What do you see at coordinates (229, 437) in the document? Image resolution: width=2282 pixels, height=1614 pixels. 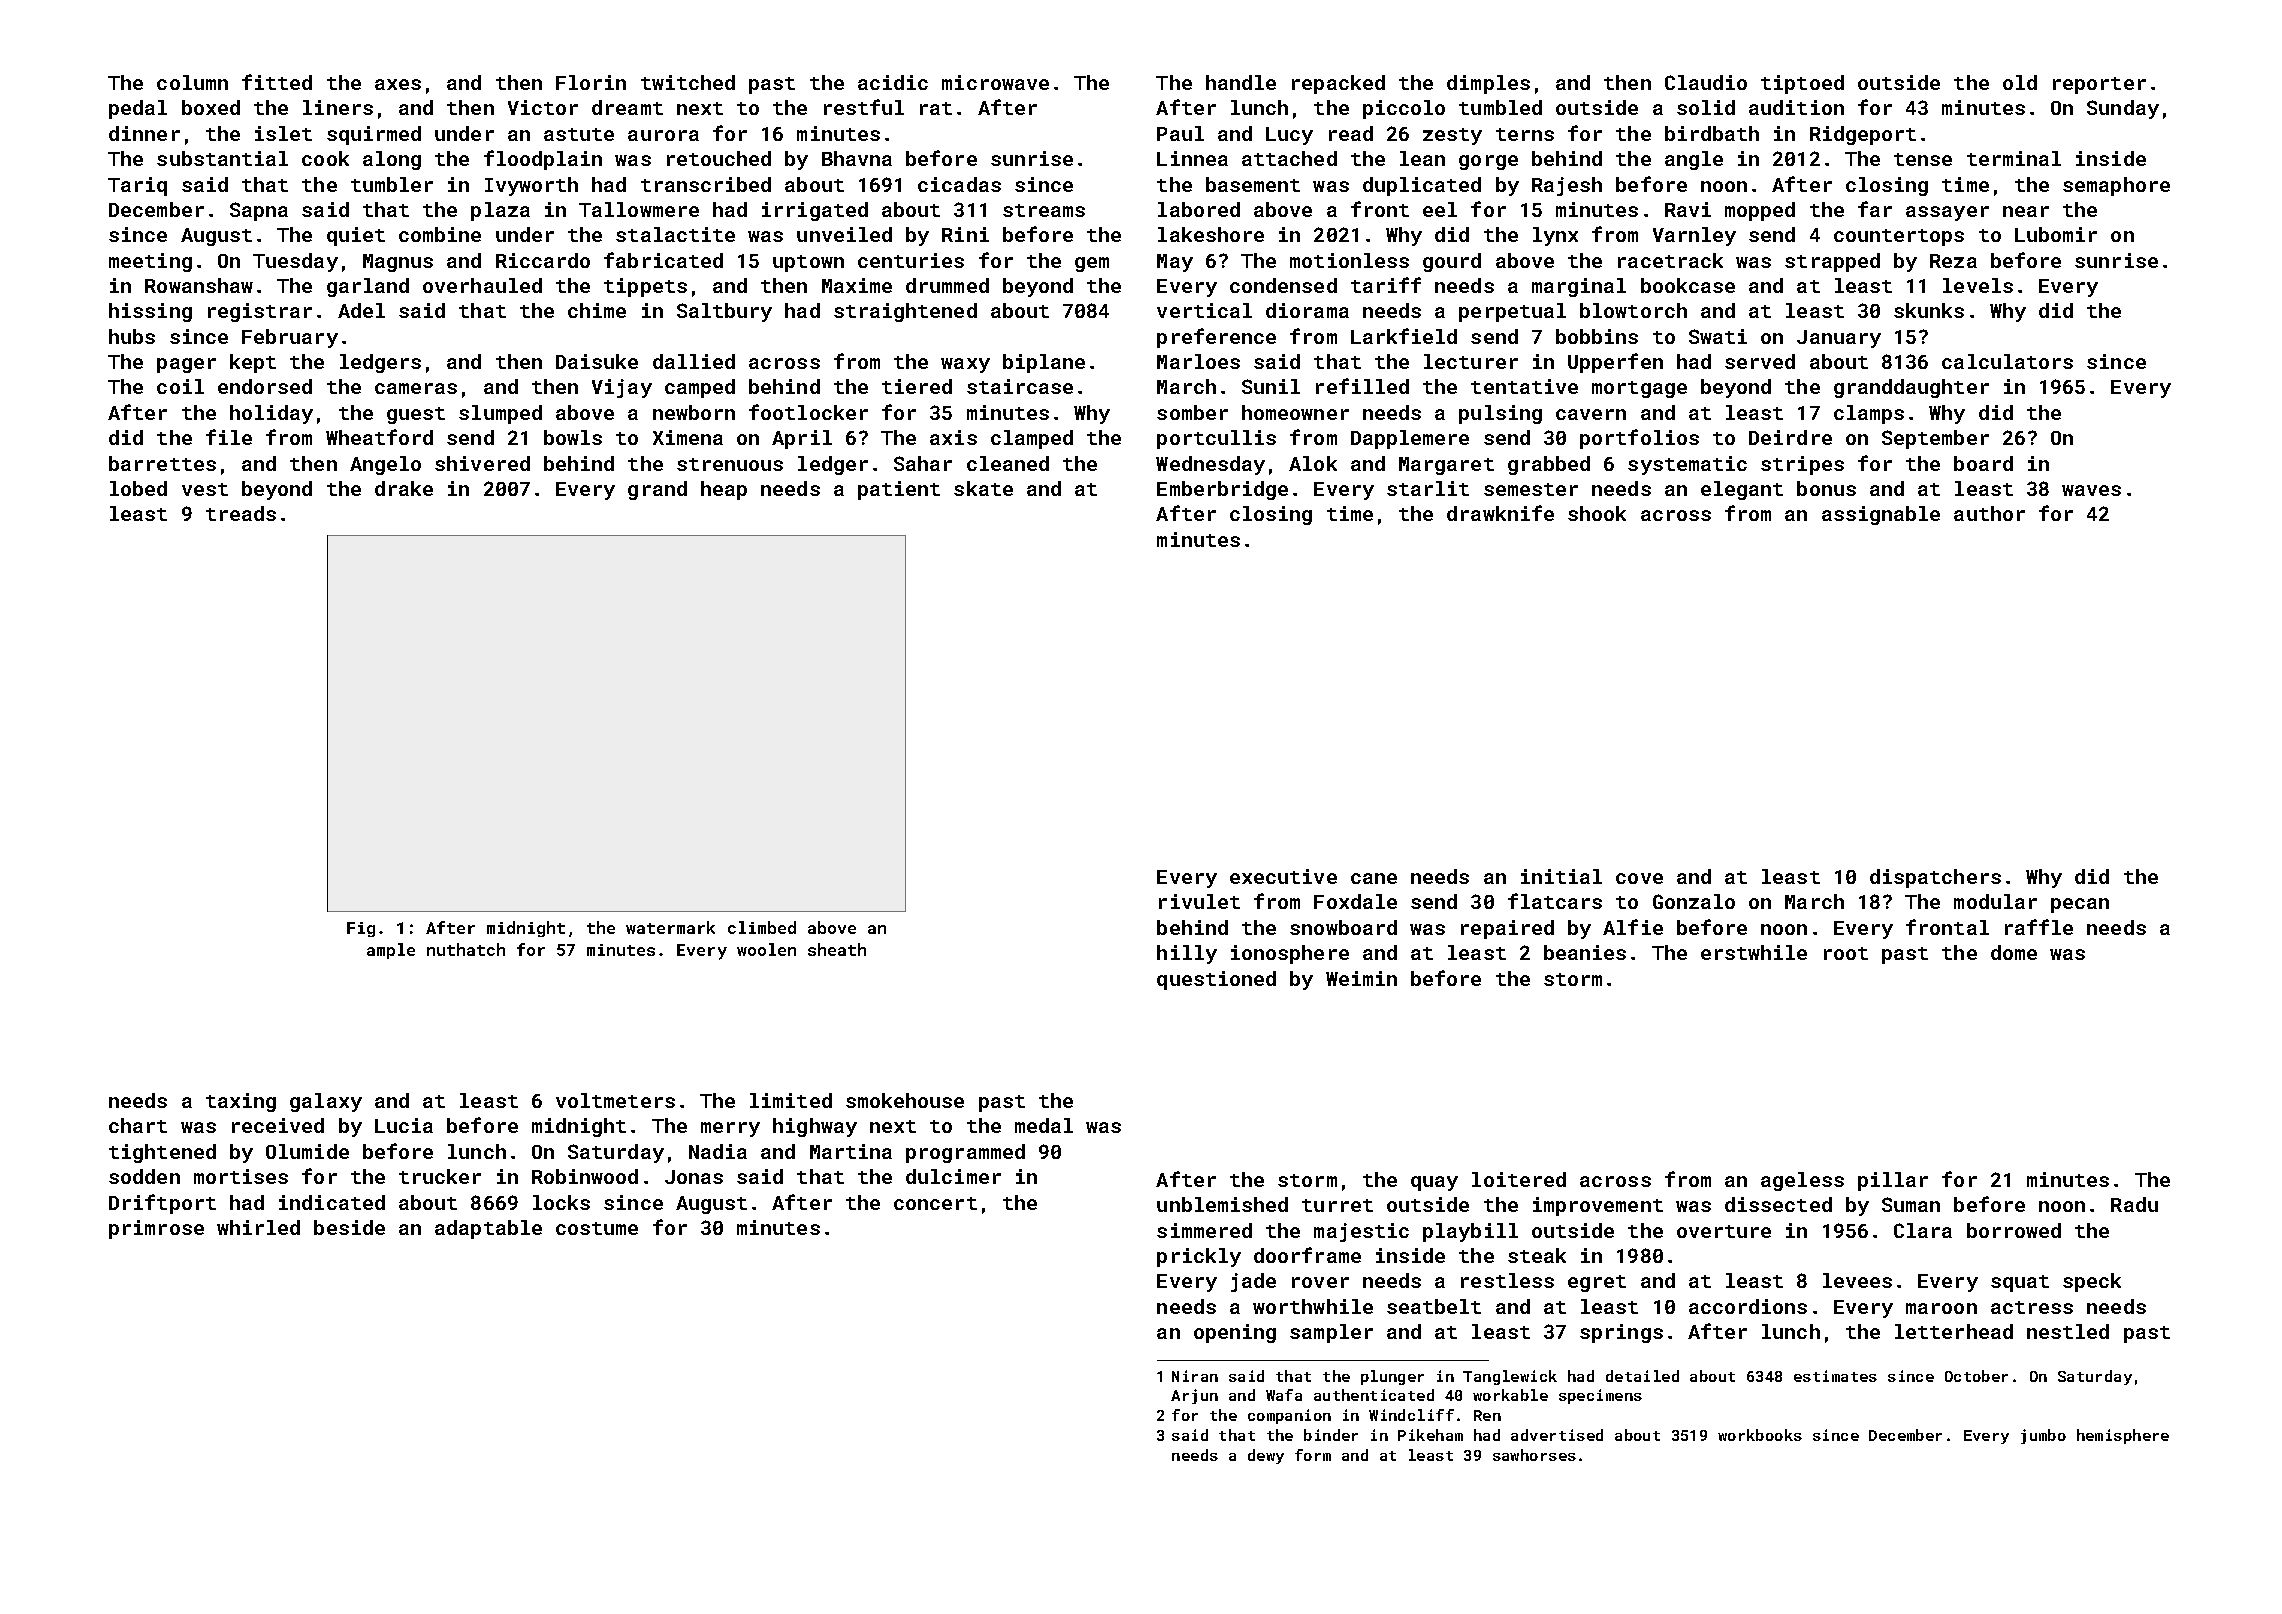 I see `file` at bounding box center [229, 437].
